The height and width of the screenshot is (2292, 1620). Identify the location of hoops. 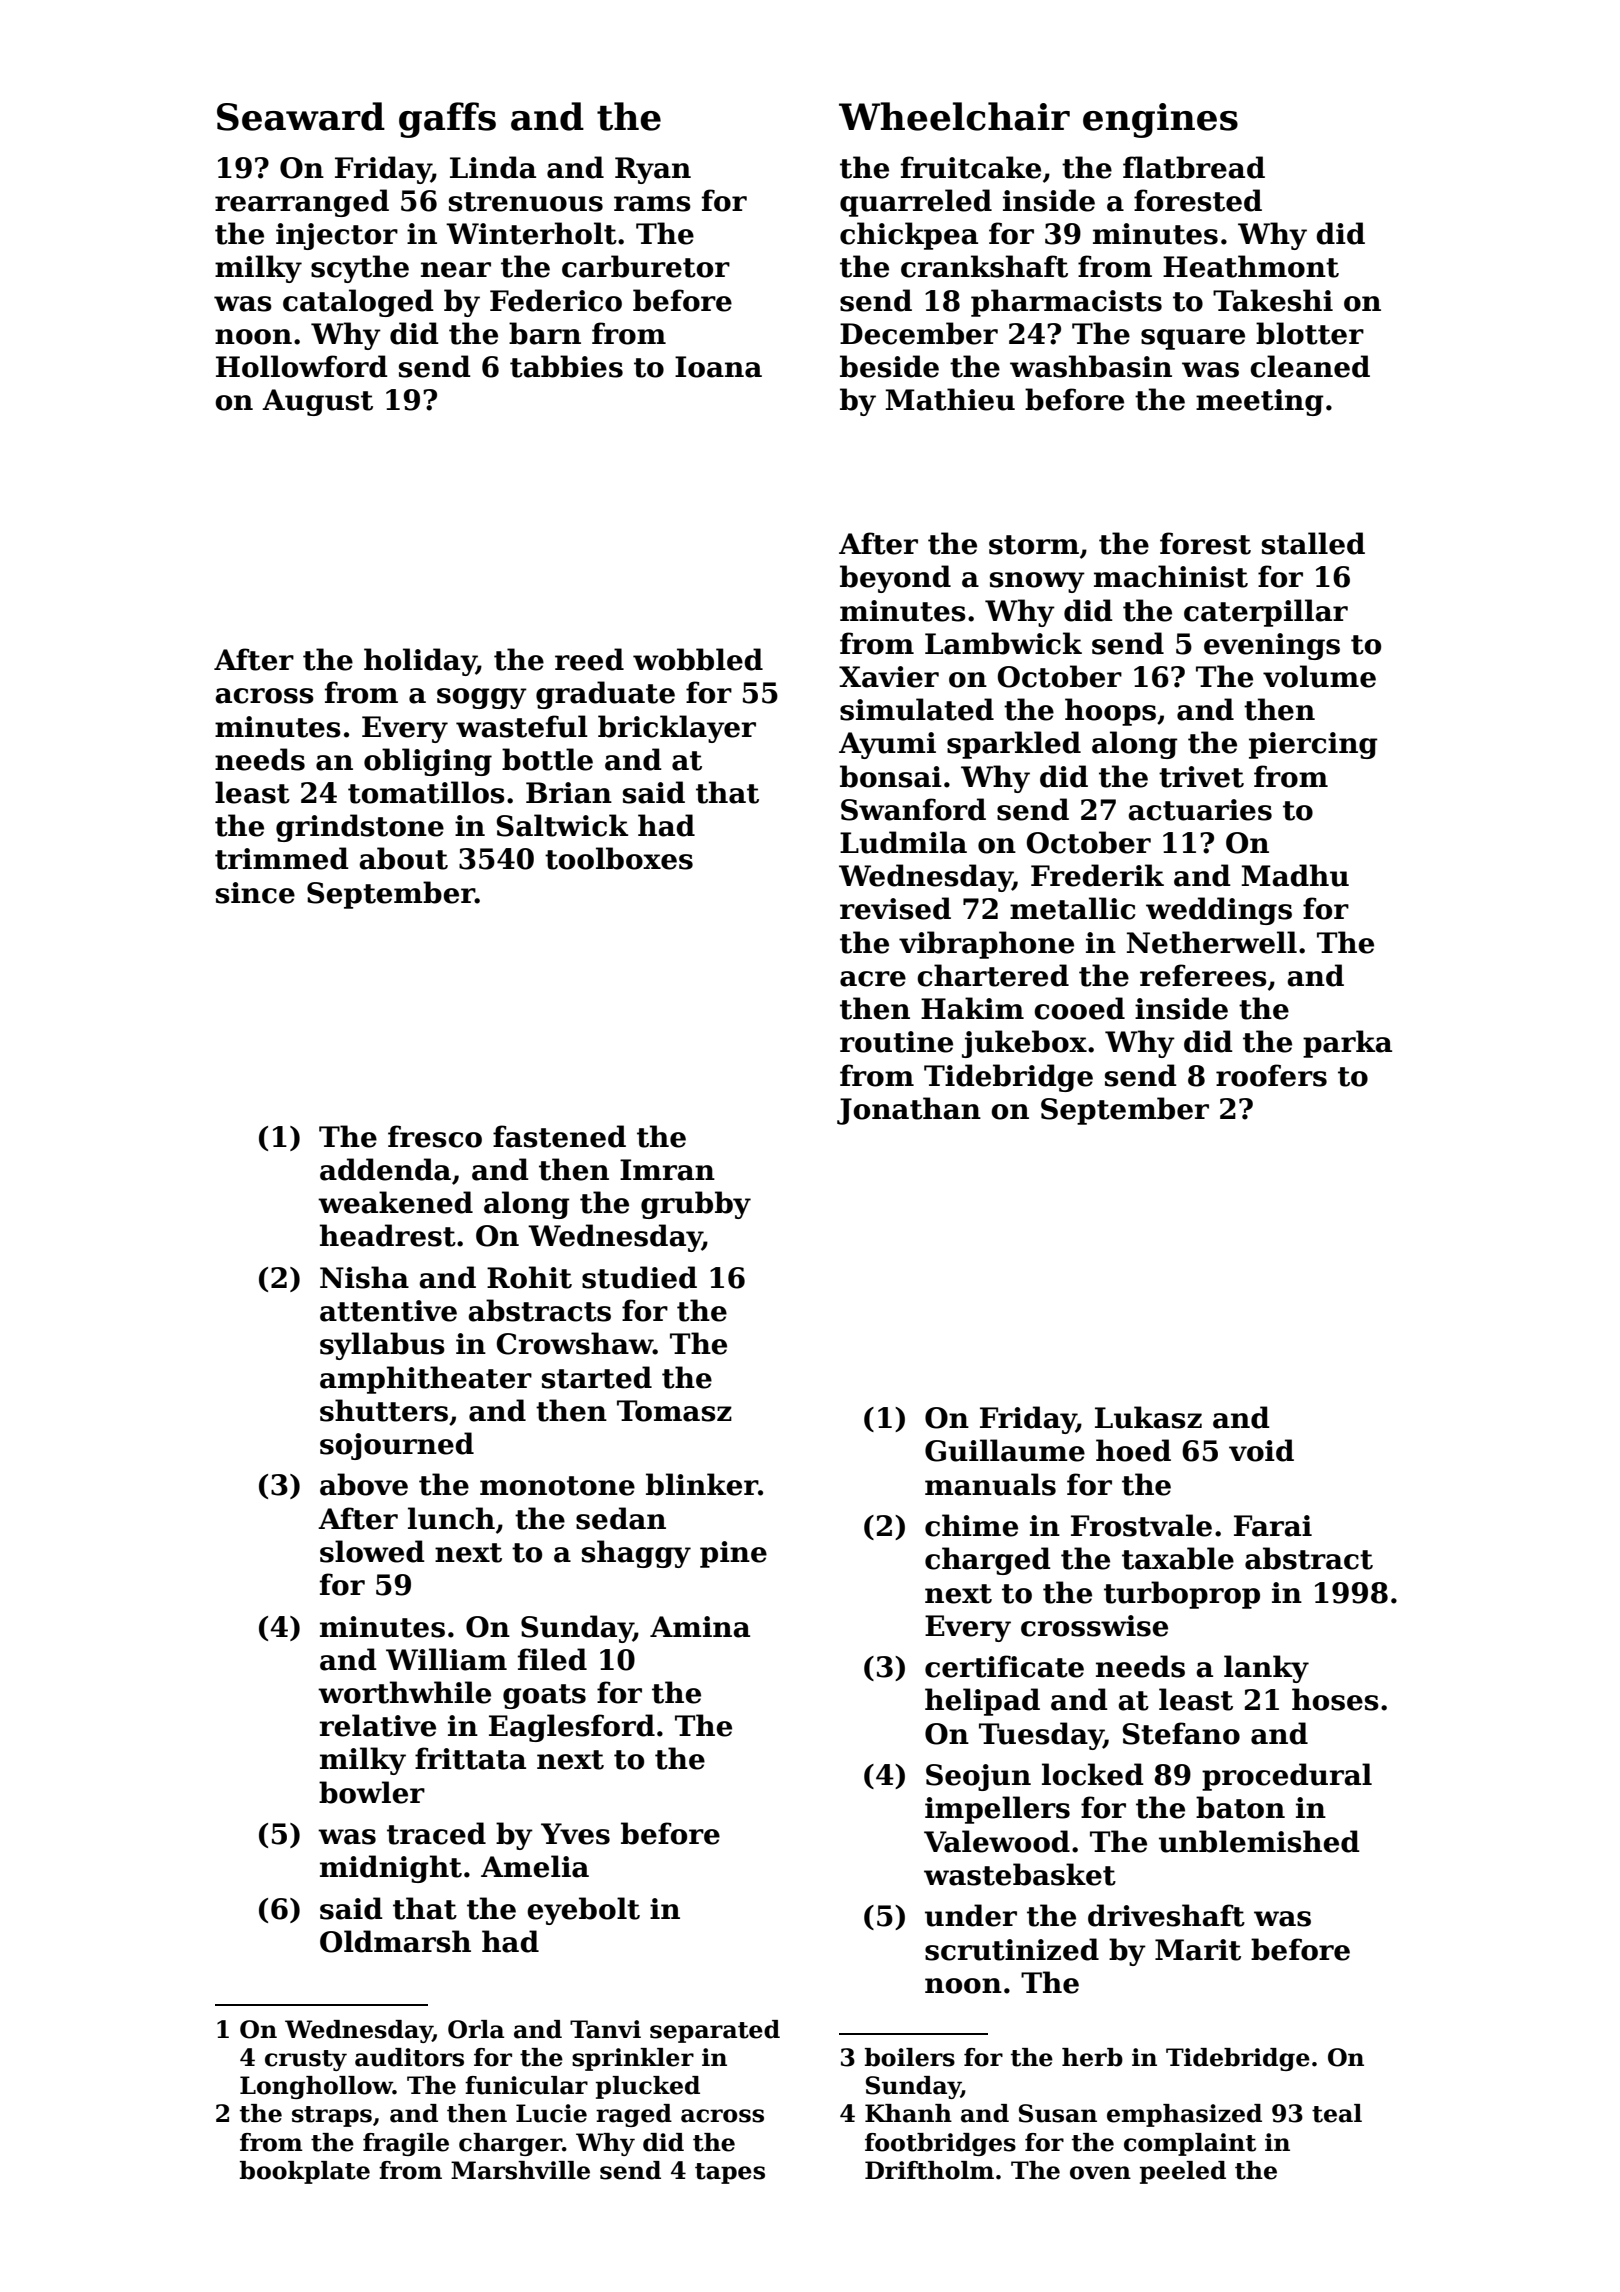
(1110, 712).
